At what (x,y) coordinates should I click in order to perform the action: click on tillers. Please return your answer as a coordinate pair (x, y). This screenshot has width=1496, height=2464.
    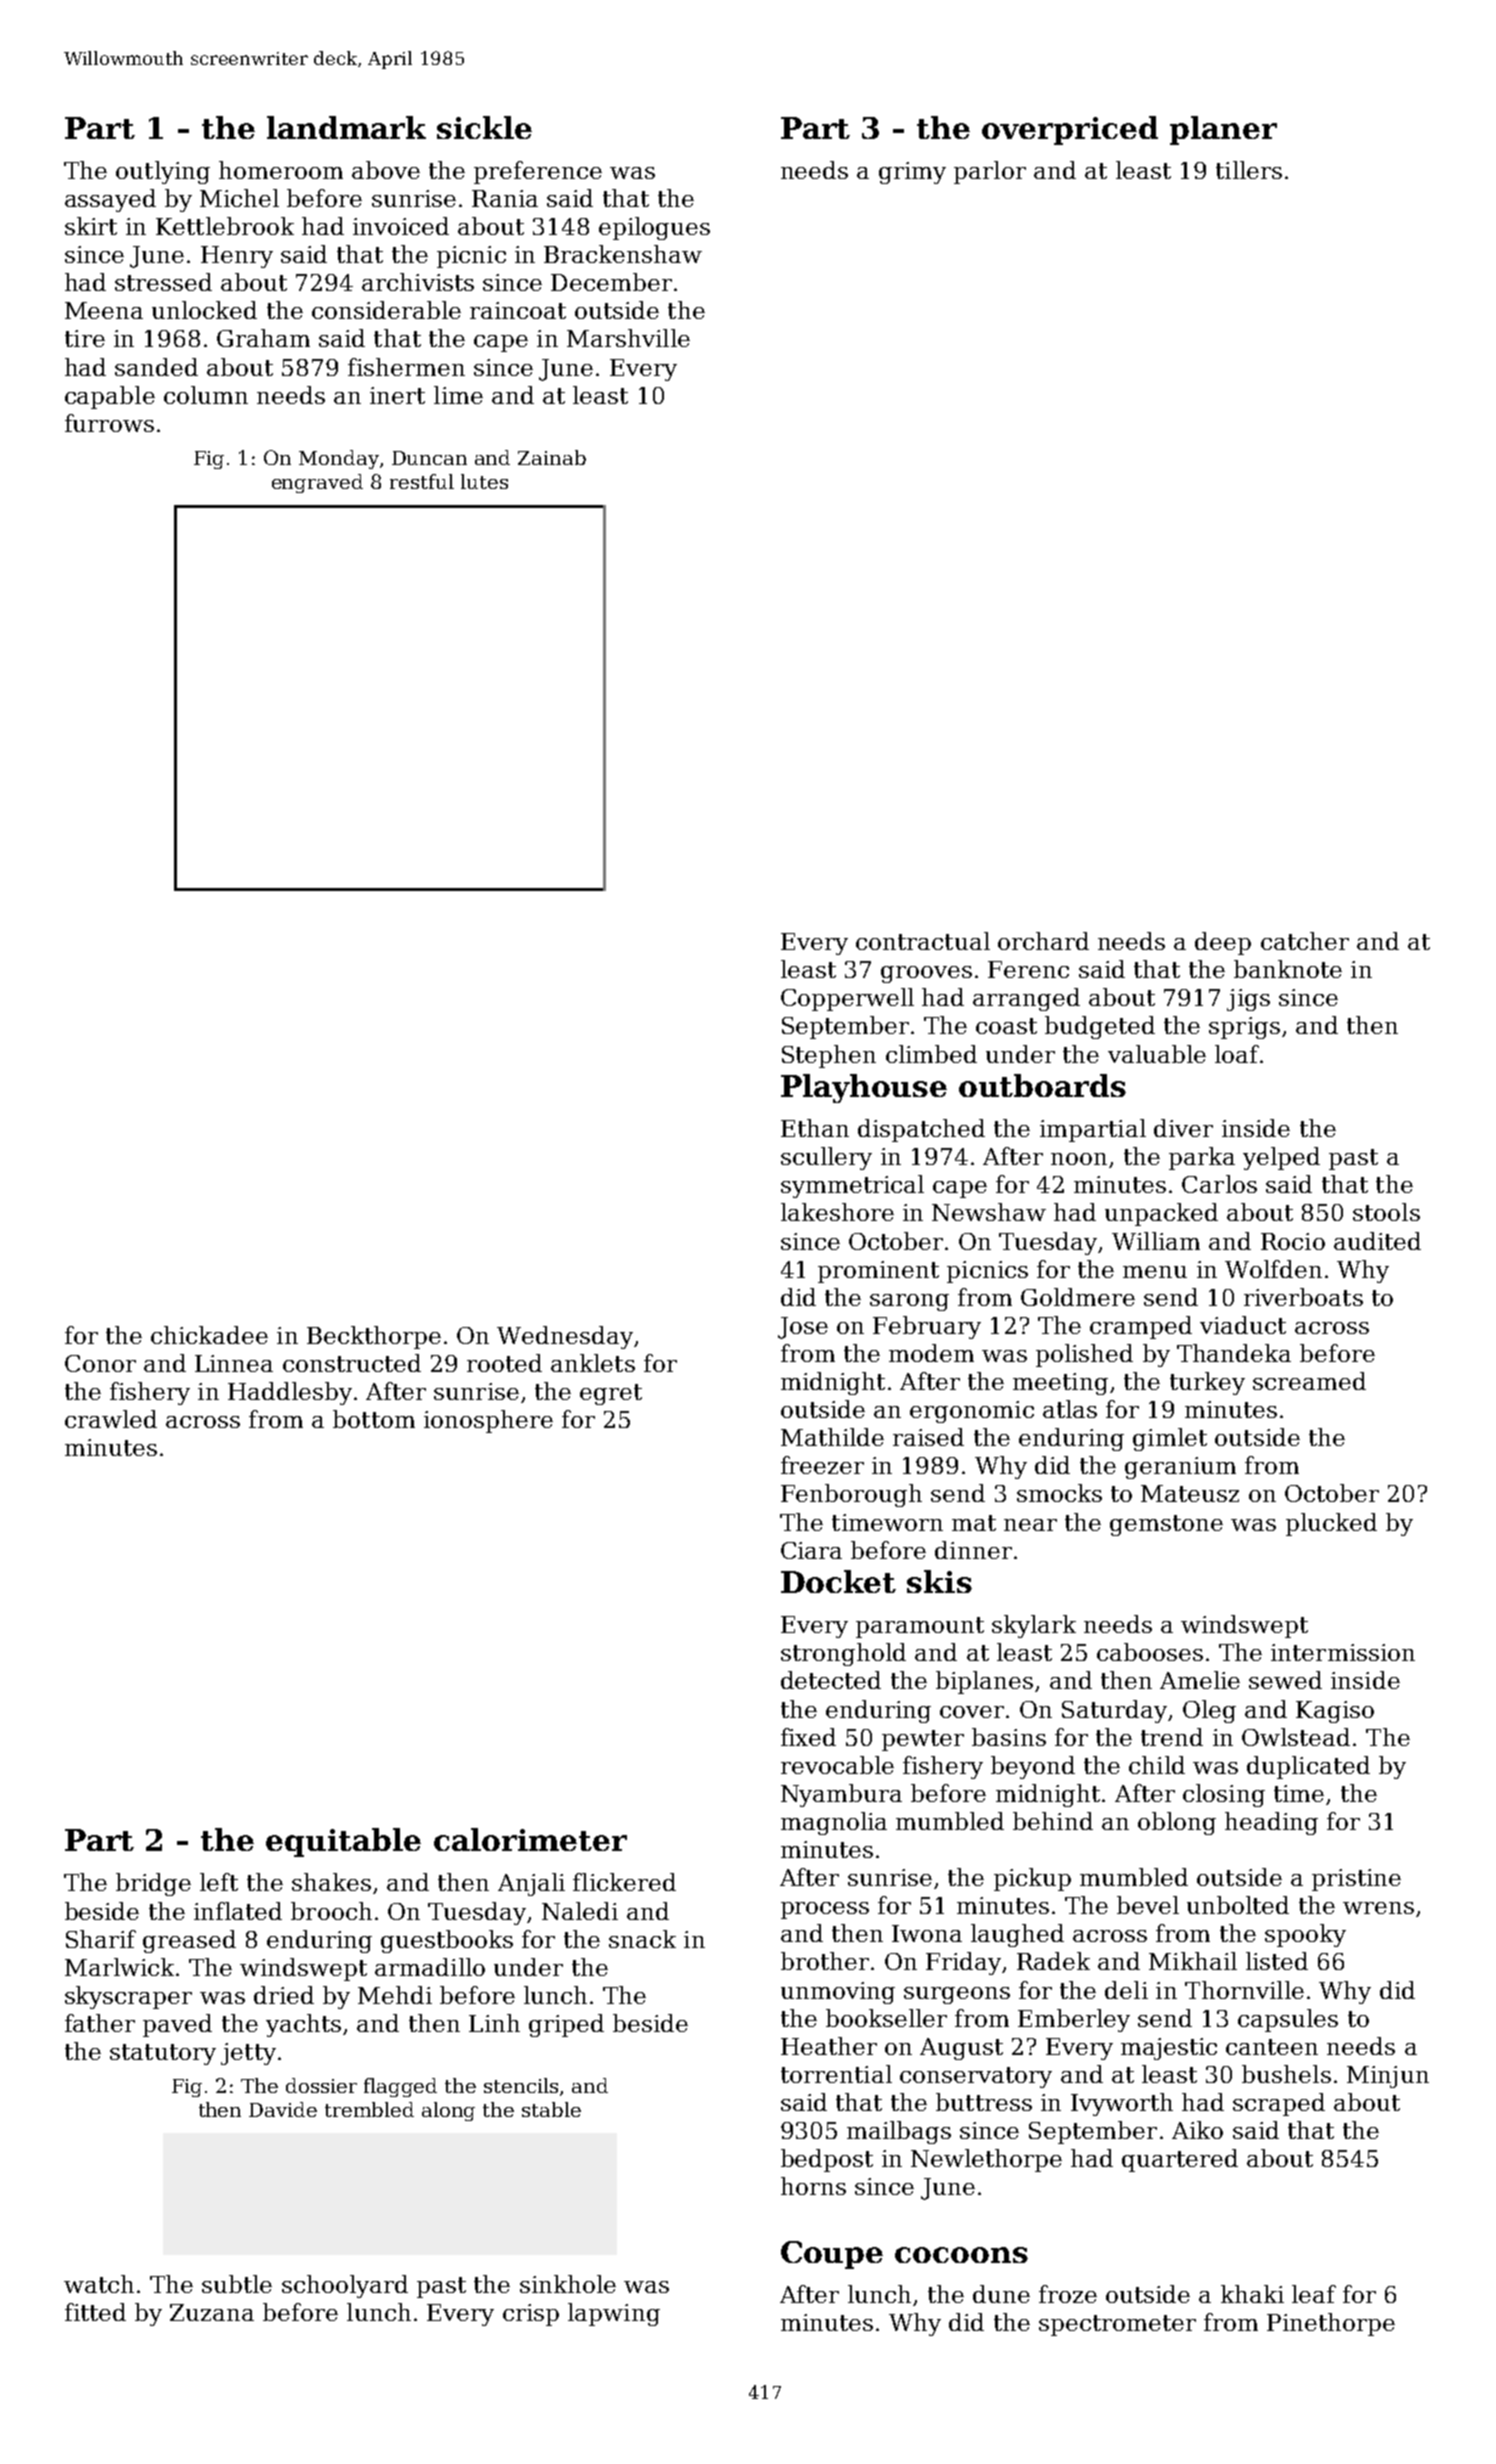
    Looking at the image, I should click on (1249, 170).
